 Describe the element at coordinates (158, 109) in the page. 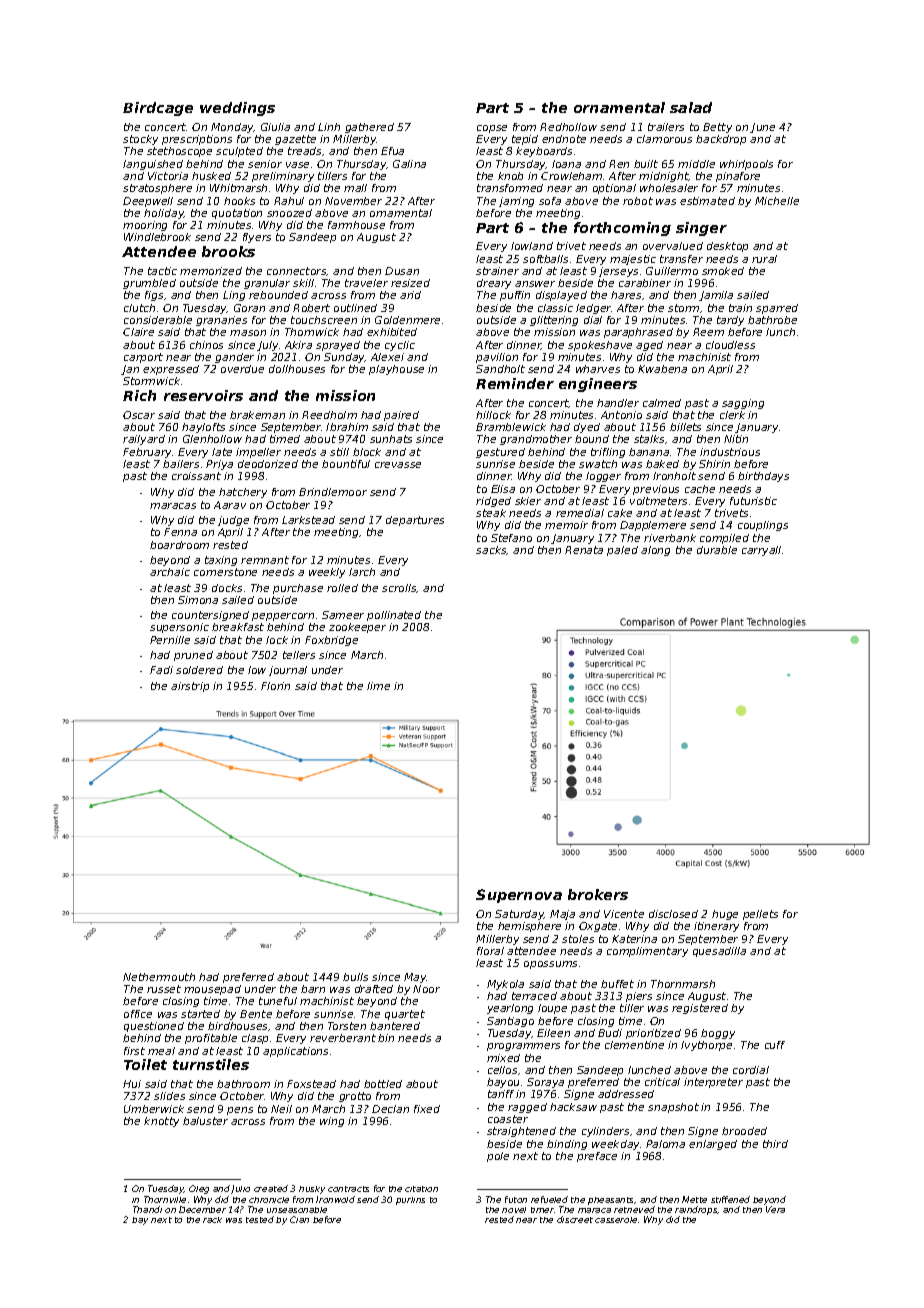

I see `Birdcage` at that location.
